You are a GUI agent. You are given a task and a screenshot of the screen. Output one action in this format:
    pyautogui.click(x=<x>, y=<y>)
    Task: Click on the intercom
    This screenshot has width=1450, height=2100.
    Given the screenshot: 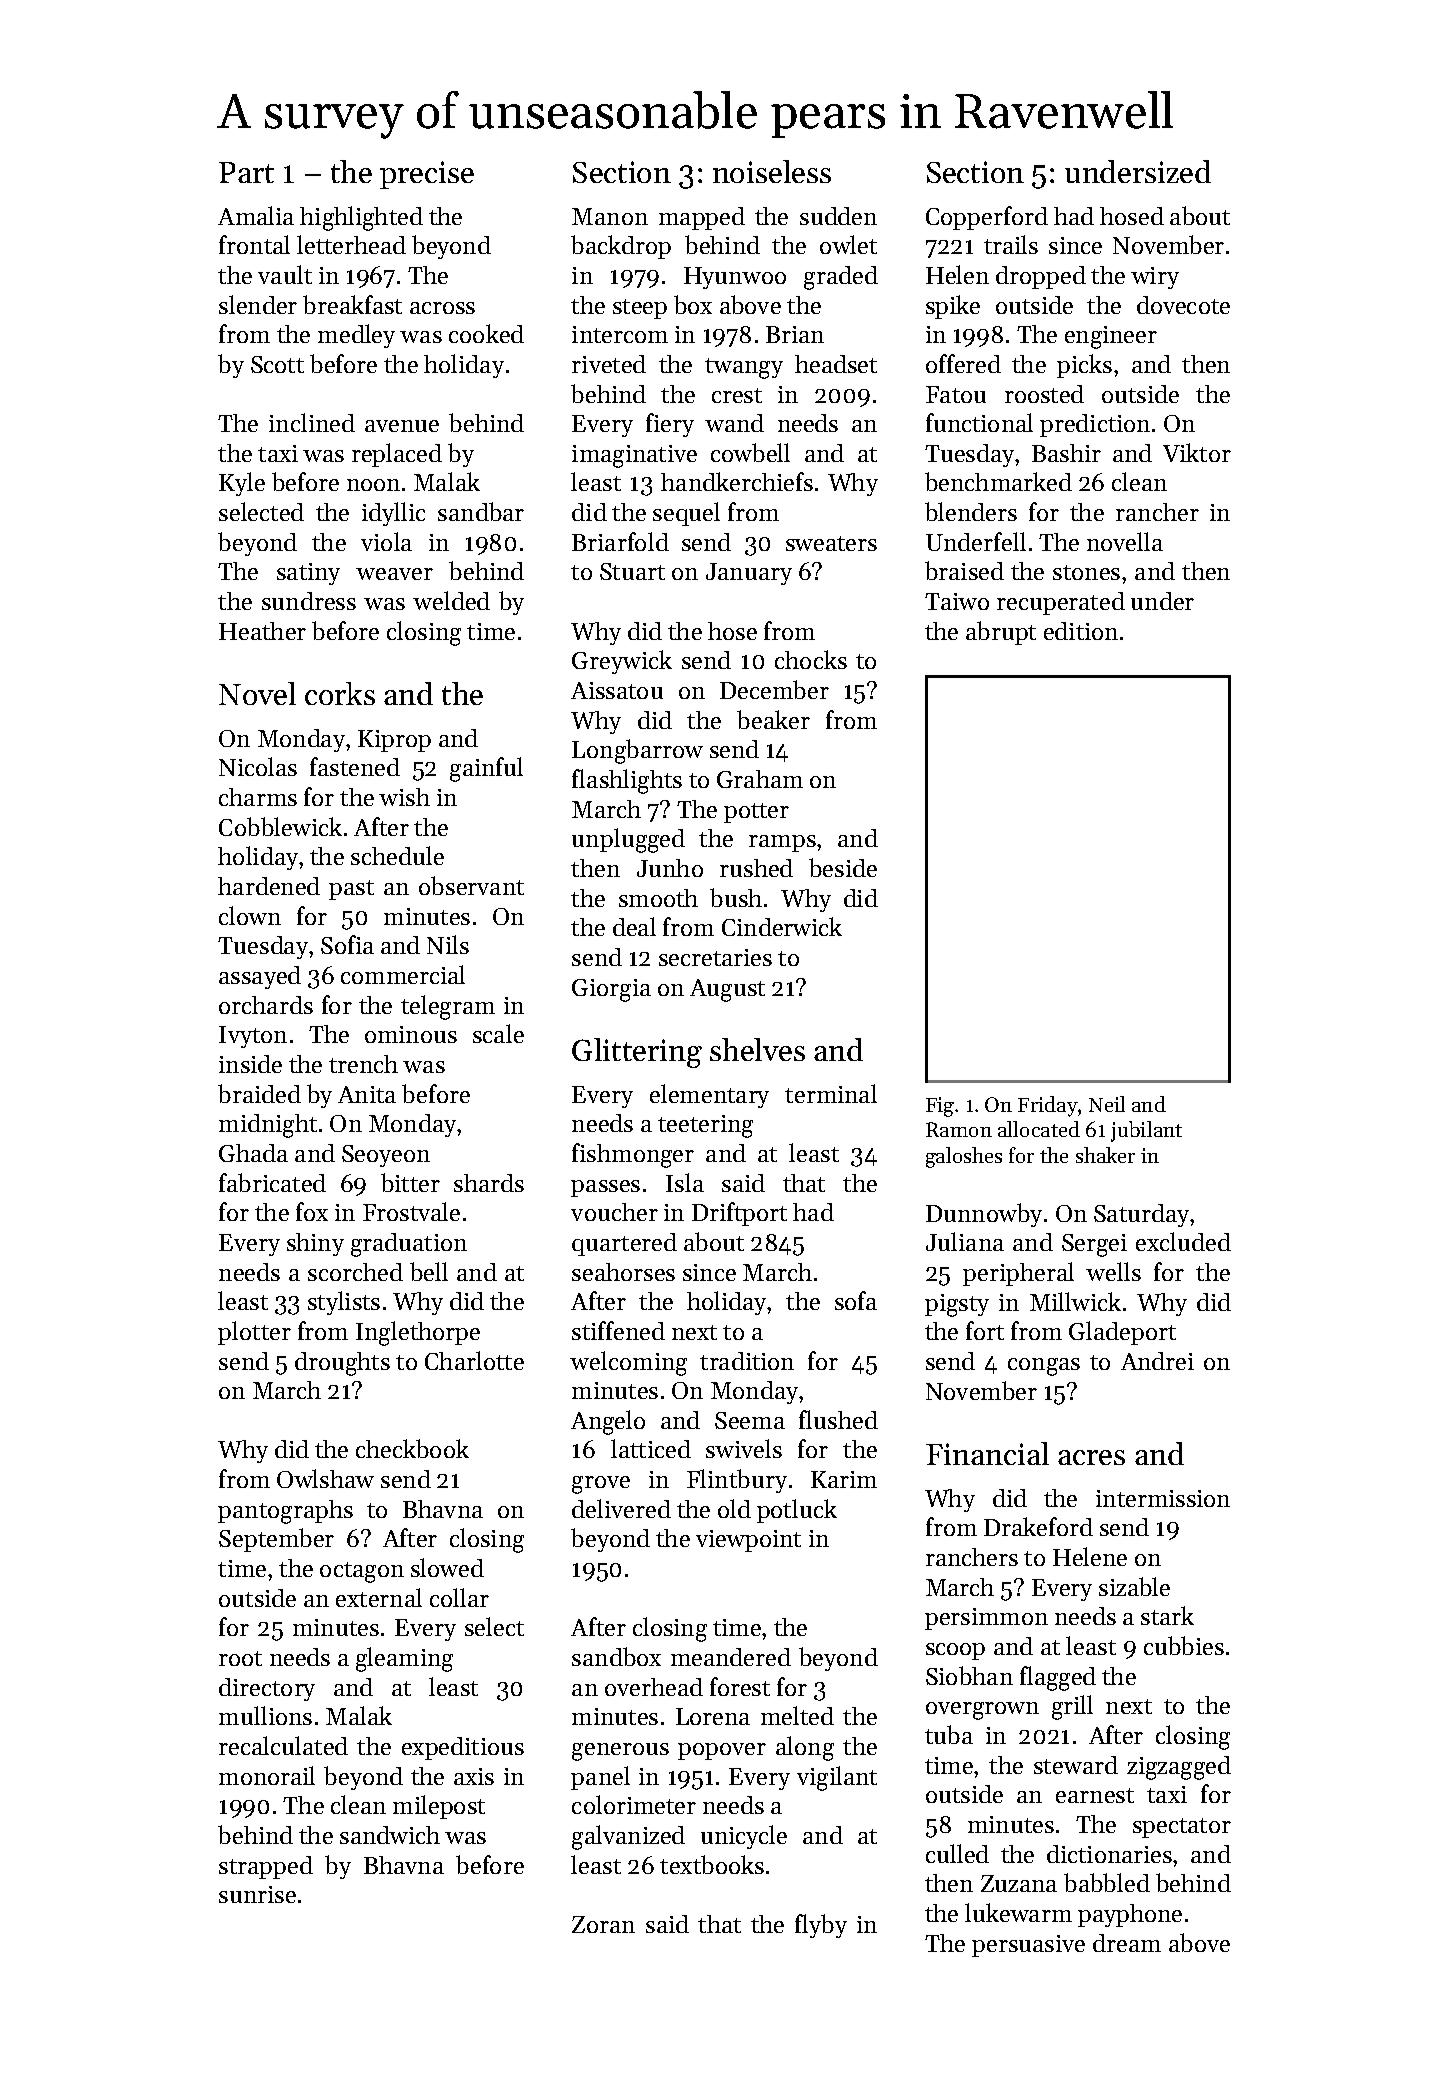 What is the action you would take?
    pyautogui.click(x=620, y=334)
